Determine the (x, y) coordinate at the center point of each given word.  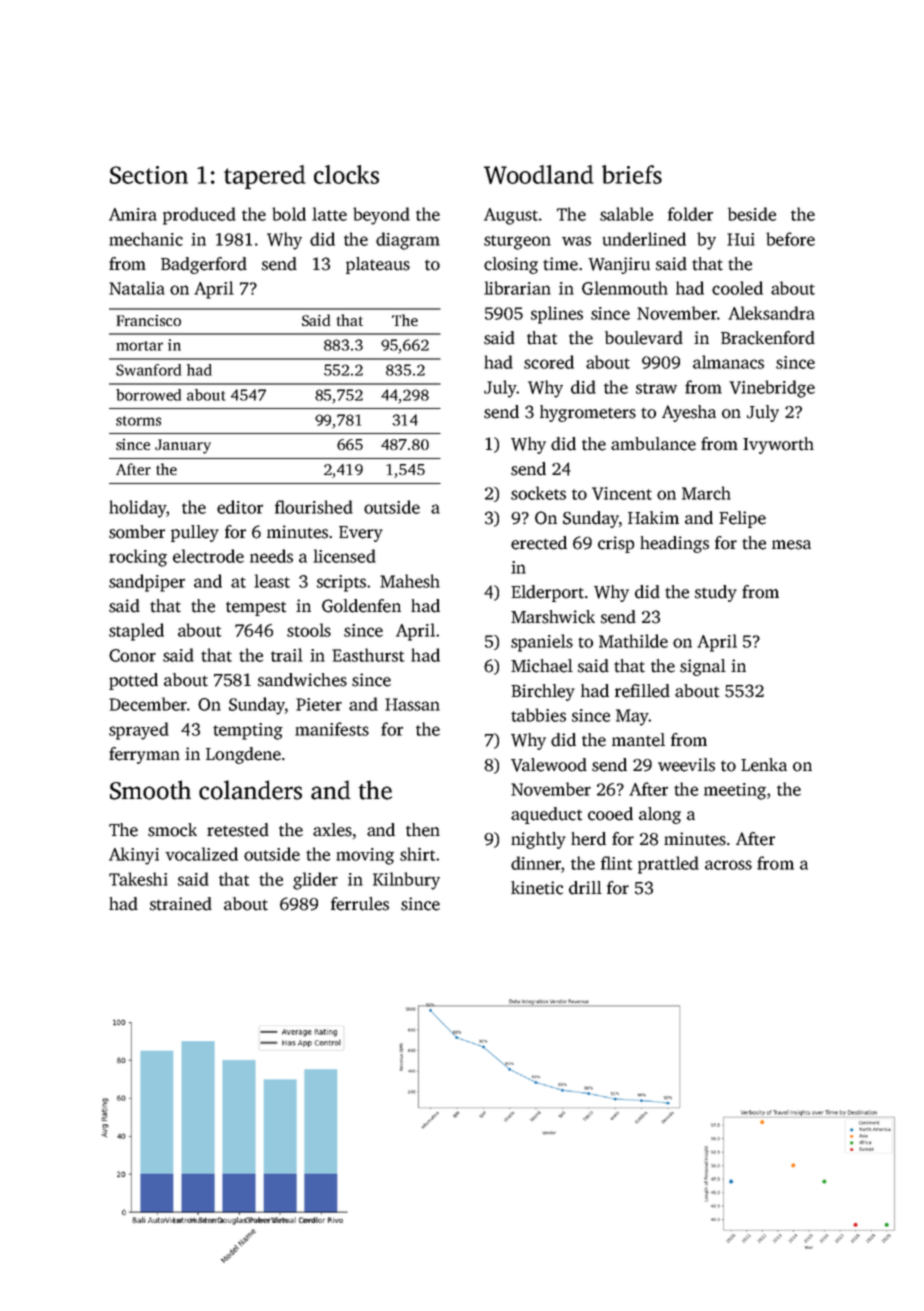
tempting (248, 731)
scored (549, 362)
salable (626, 214)
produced (199, 216)
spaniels (542, 643)
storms (138, 421)
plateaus (378, 265)
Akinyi (134, 856)
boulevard (644, 338)
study (716, 593)
